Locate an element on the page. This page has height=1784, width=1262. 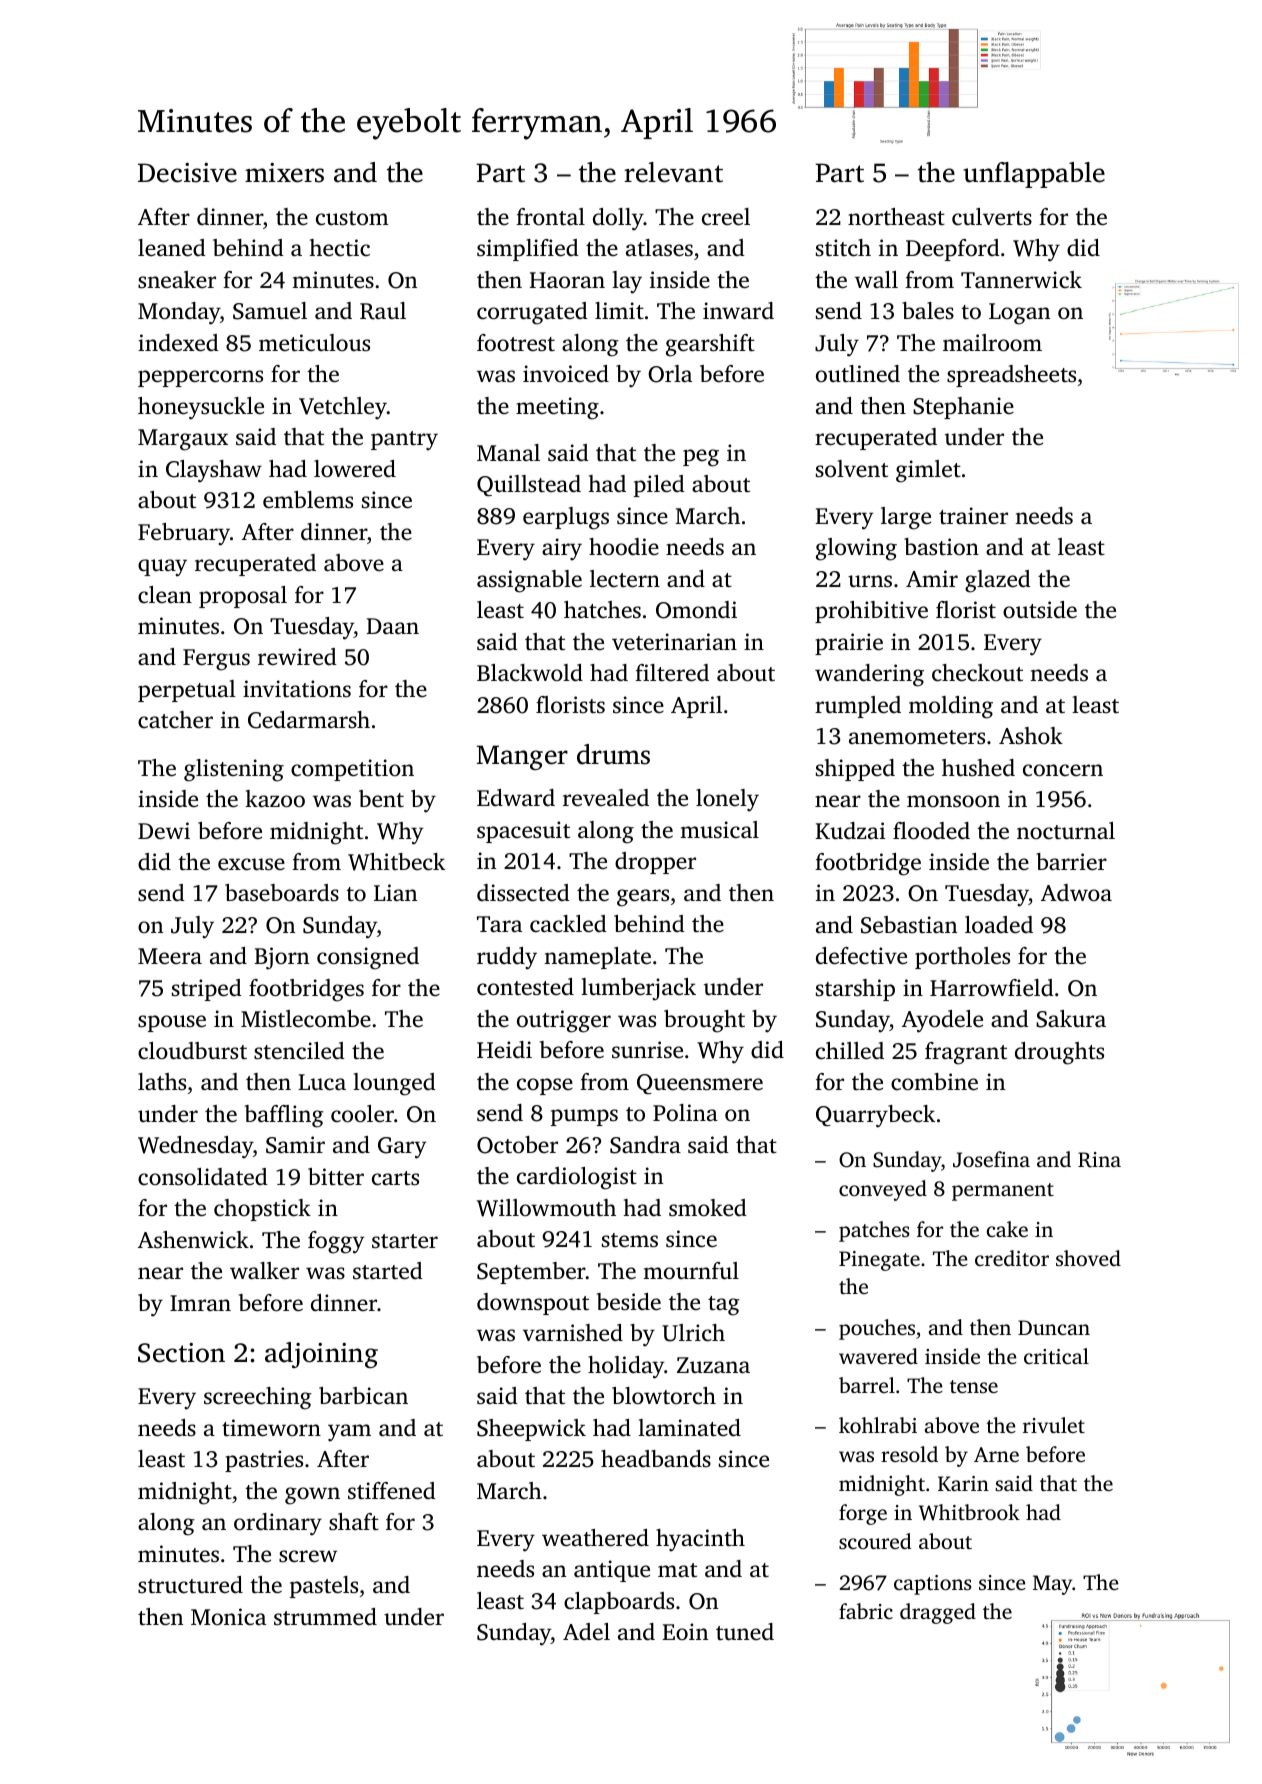
spacesuit is located at coordinates (523, 832).
